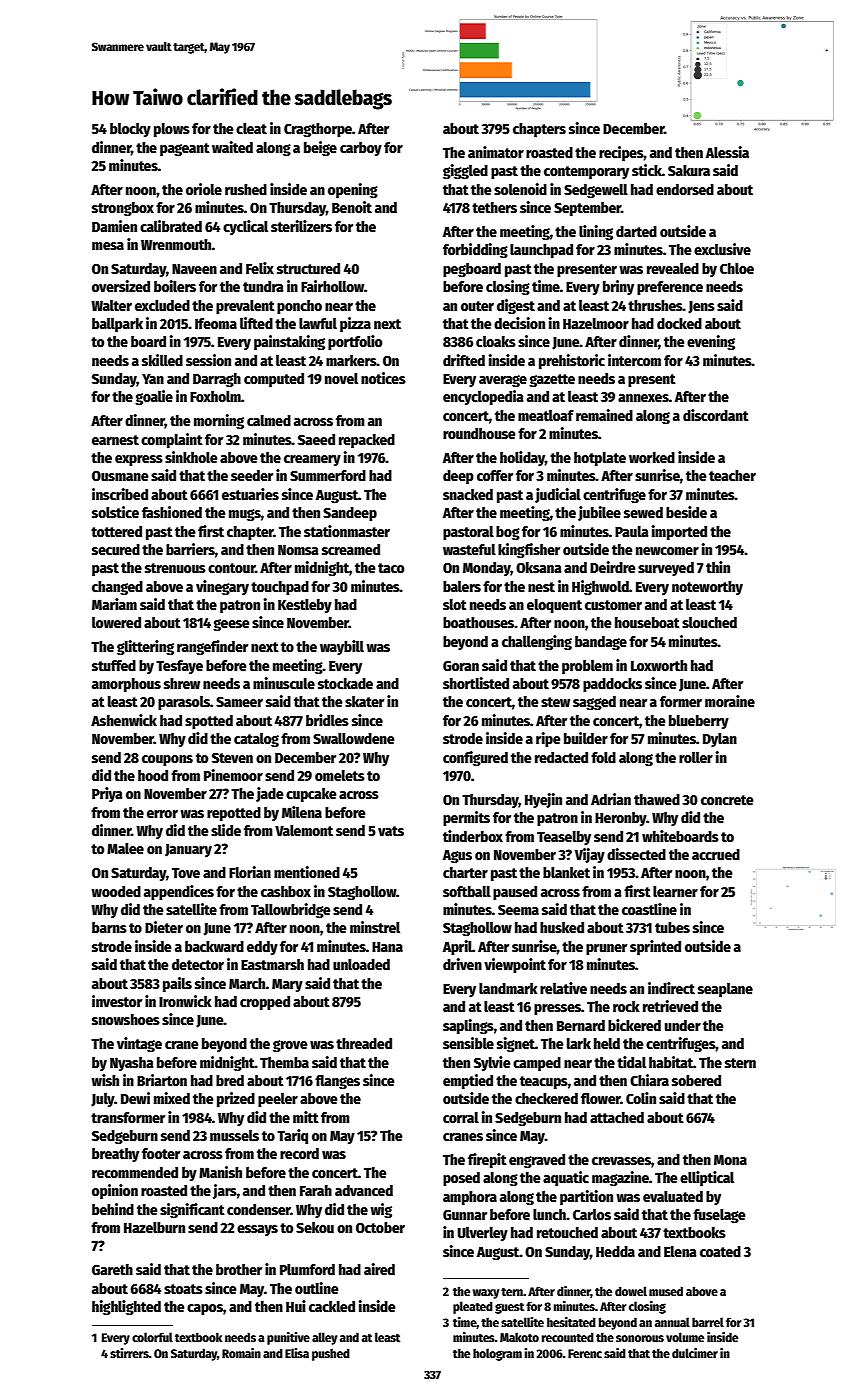 The height and width of the screenshot is (1400, 849). Describe the element at coordinates (331, 1354) in the screenshot. I see `pushed` at that location.
